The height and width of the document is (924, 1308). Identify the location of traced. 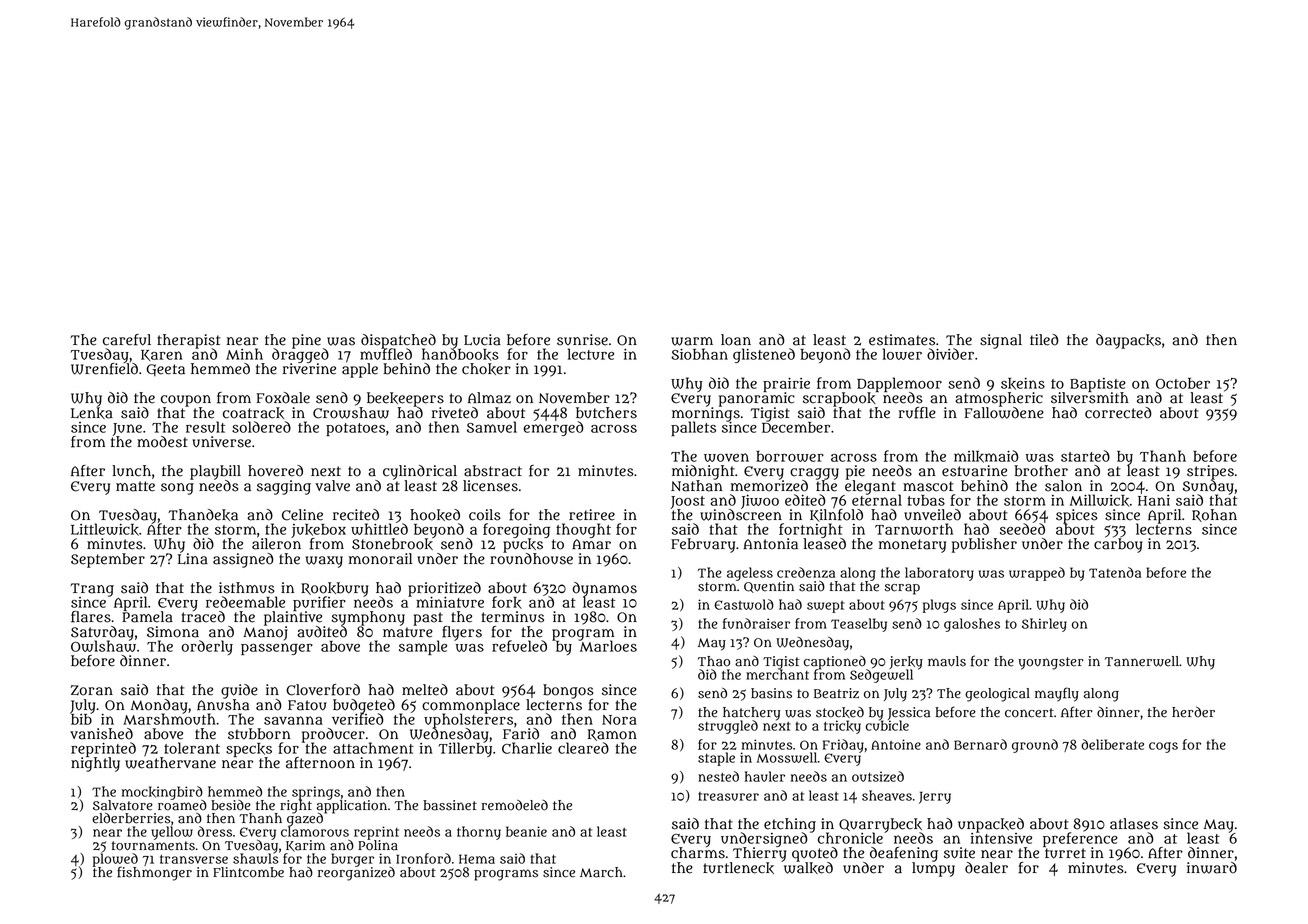
(203, 617).
